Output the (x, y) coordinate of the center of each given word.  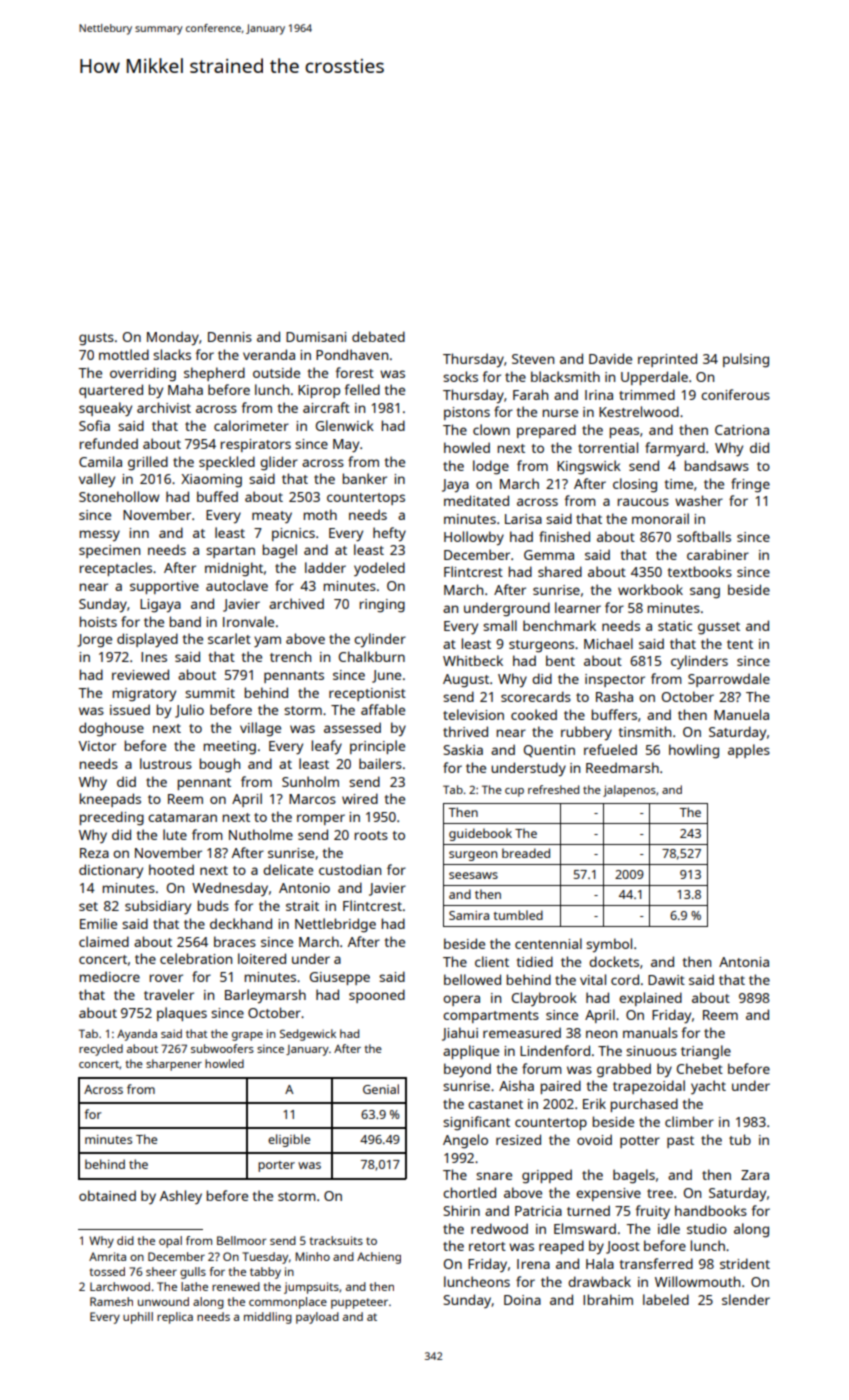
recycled (101, 1050)
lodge (491, 467)
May (346, 446)
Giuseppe (340, 978)
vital (593, 979)
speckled (227, 463)
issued (130, 709)
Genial (381, 1089)
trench (290, 656)
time (679, 484)
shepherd (214, 374)
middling (268, 1318)
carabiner (718, 554)
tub (740, 1139)
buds (213, 905)
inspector (615, 680)
